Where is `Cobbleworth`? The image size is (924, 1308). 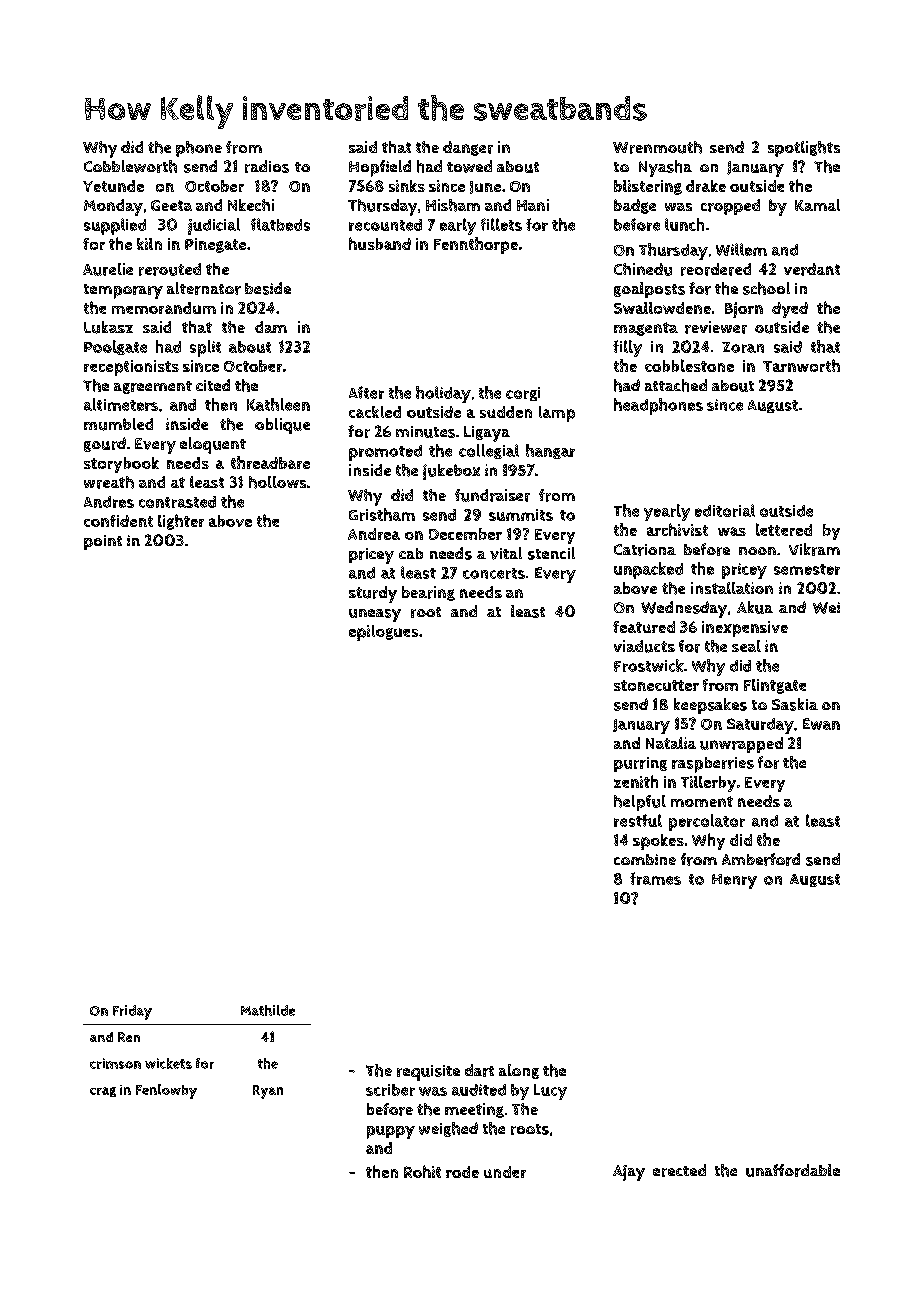
Cobbleworth is located at coordinates (130, 166).
